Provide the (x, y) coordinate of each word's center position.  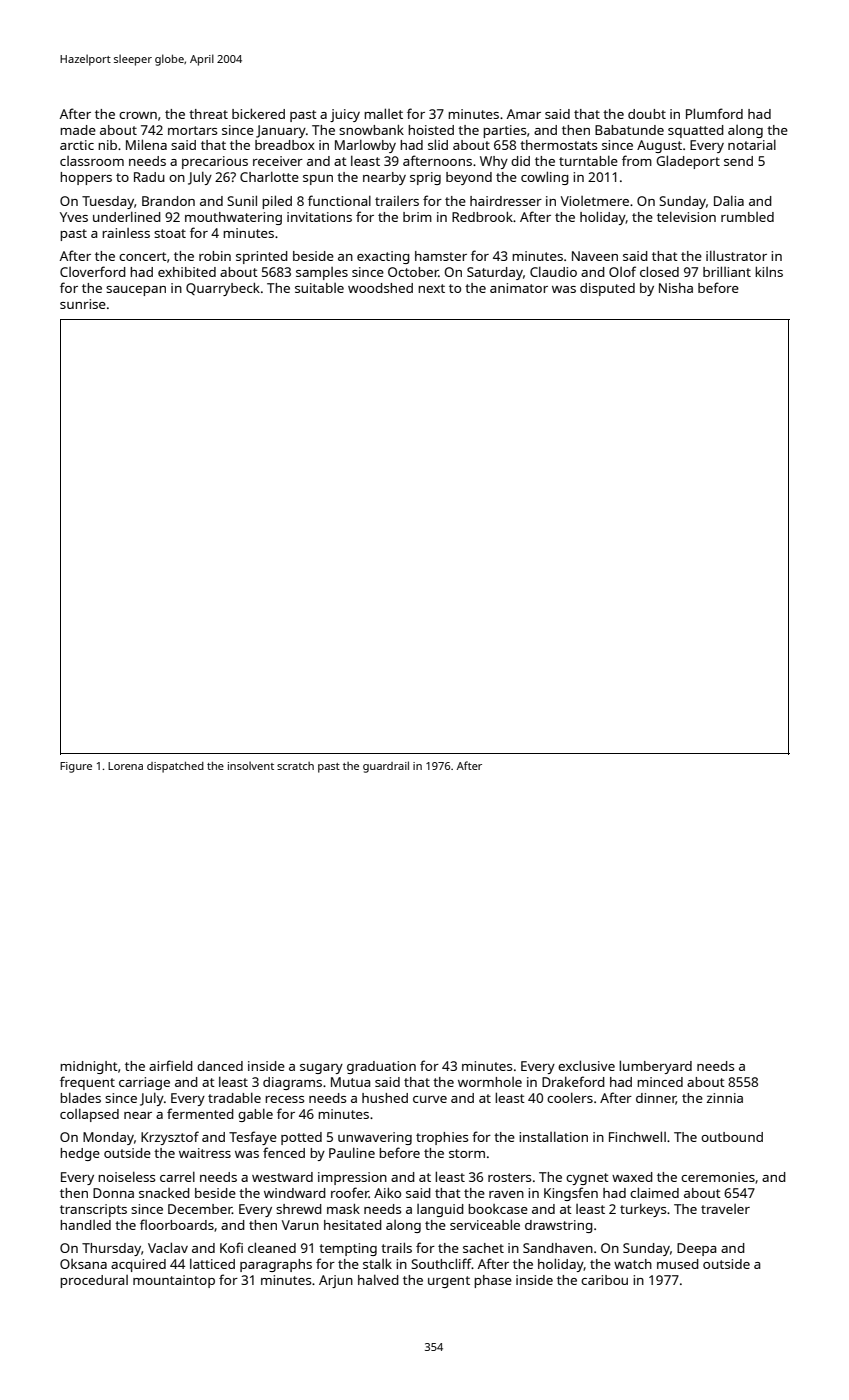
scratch (295, 766)
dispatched (175, 767)
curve (430, 1099)
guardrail (386, 767)
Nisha (676, 288)
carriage (144, 1083)
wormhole (490, 1082)
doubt (647, 114)
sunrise (83, 304)
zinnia (725, 1098)
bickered (258, 114)
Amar (524, 114)
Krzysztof (170, 1138)
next (431, 288)
